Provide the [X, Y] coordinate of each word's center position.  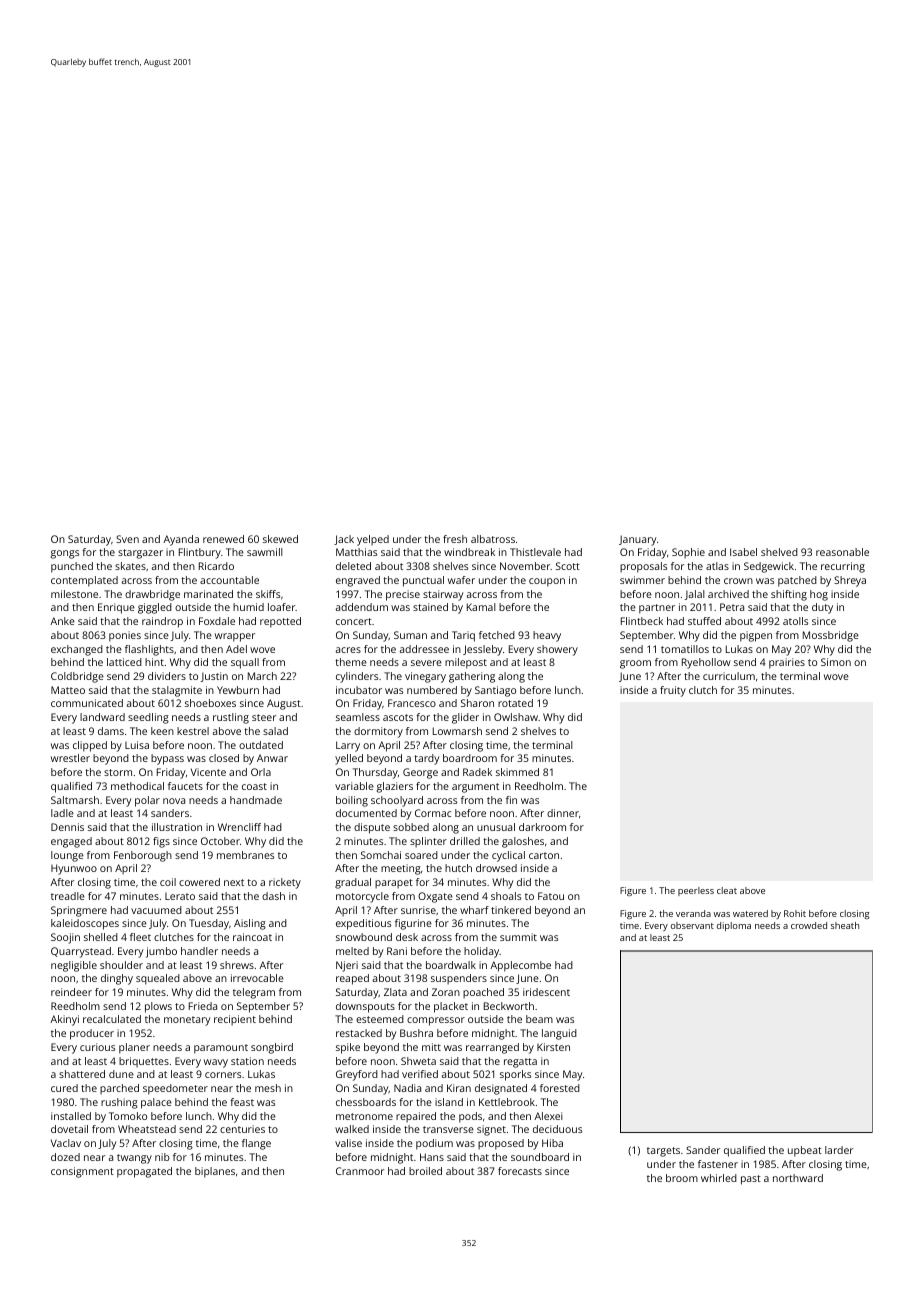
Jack [344, 540]
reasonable [842, 552]
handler [199, 951]
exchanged [77, 650]
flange [256, 1144]
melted [352, 951]
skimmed [517, 772]
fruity [673, 691]
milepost [466, 663]
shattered [82, 1074]
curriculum [729, 676]
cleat [727, 890]
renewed [223, 539]
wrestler [70, 758]
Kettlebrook [507, 1102]
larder [839, 1150]
